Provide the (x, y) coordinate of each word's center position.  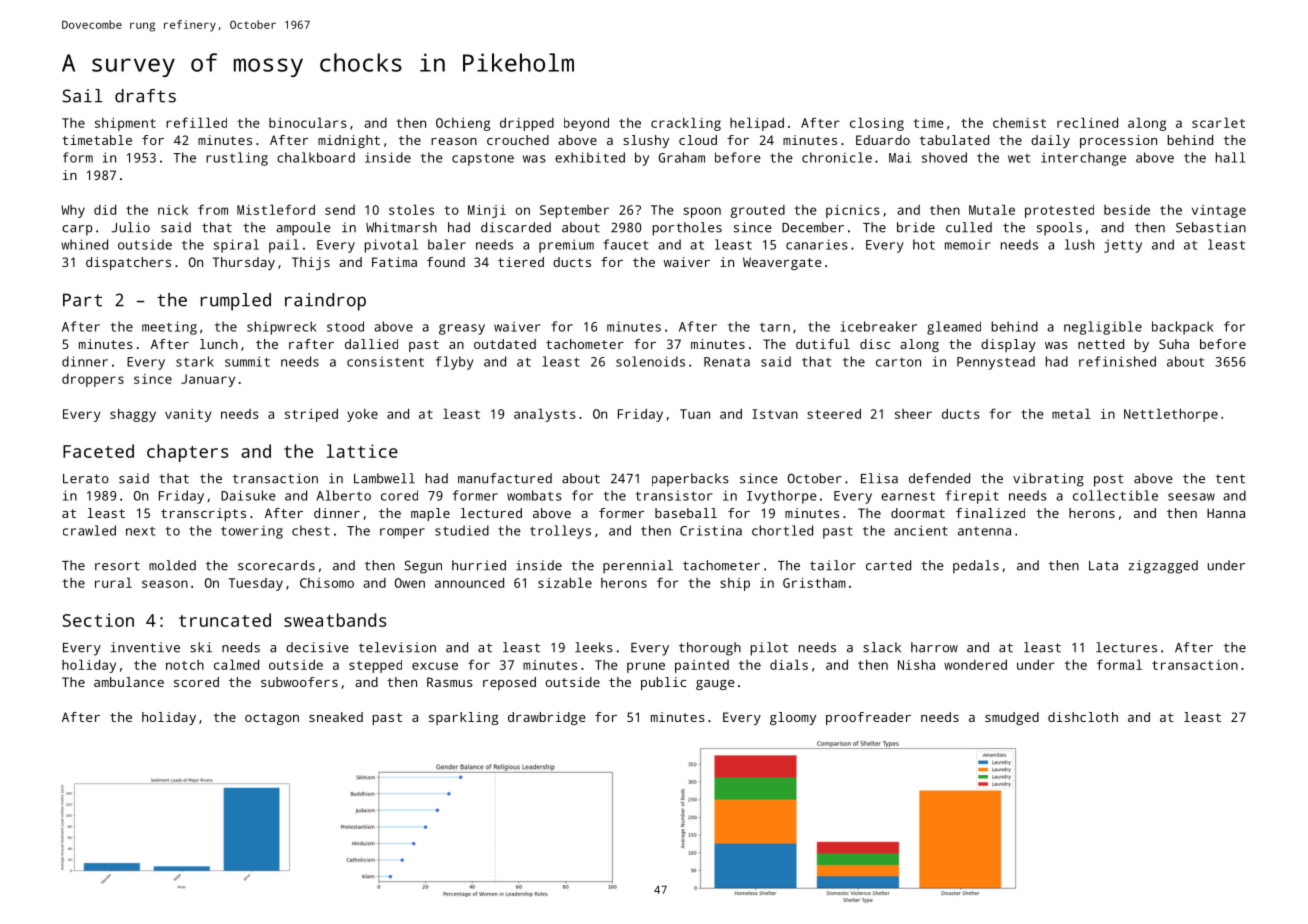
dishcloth (1083, 717)
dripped (527, 124)
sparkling (463, 718)
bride (916, 227)
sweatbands (335, 620)
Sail (82, 96)
